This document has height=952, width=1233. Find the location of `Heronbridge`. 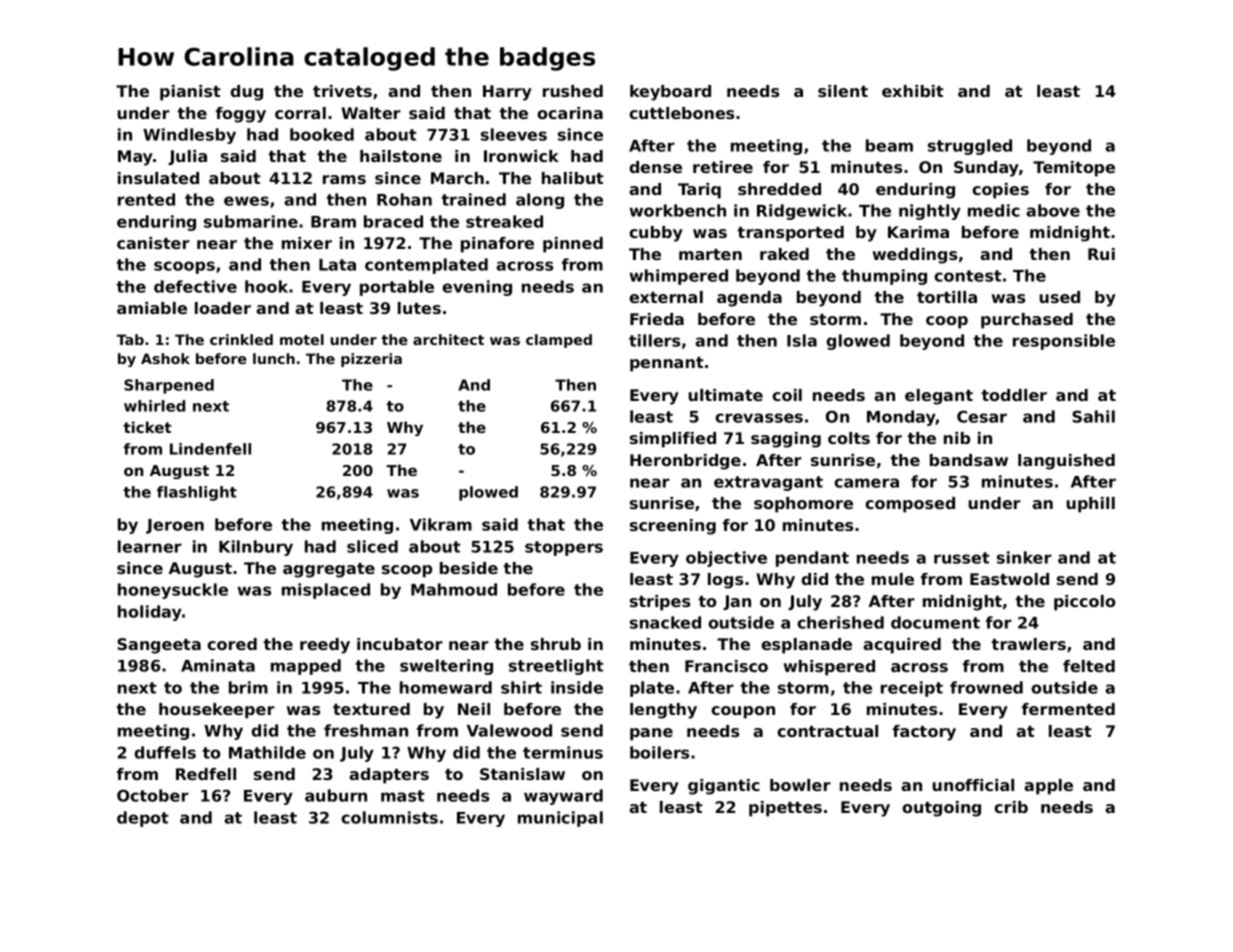

Heronbridge is located at coordinates (685, 462).
